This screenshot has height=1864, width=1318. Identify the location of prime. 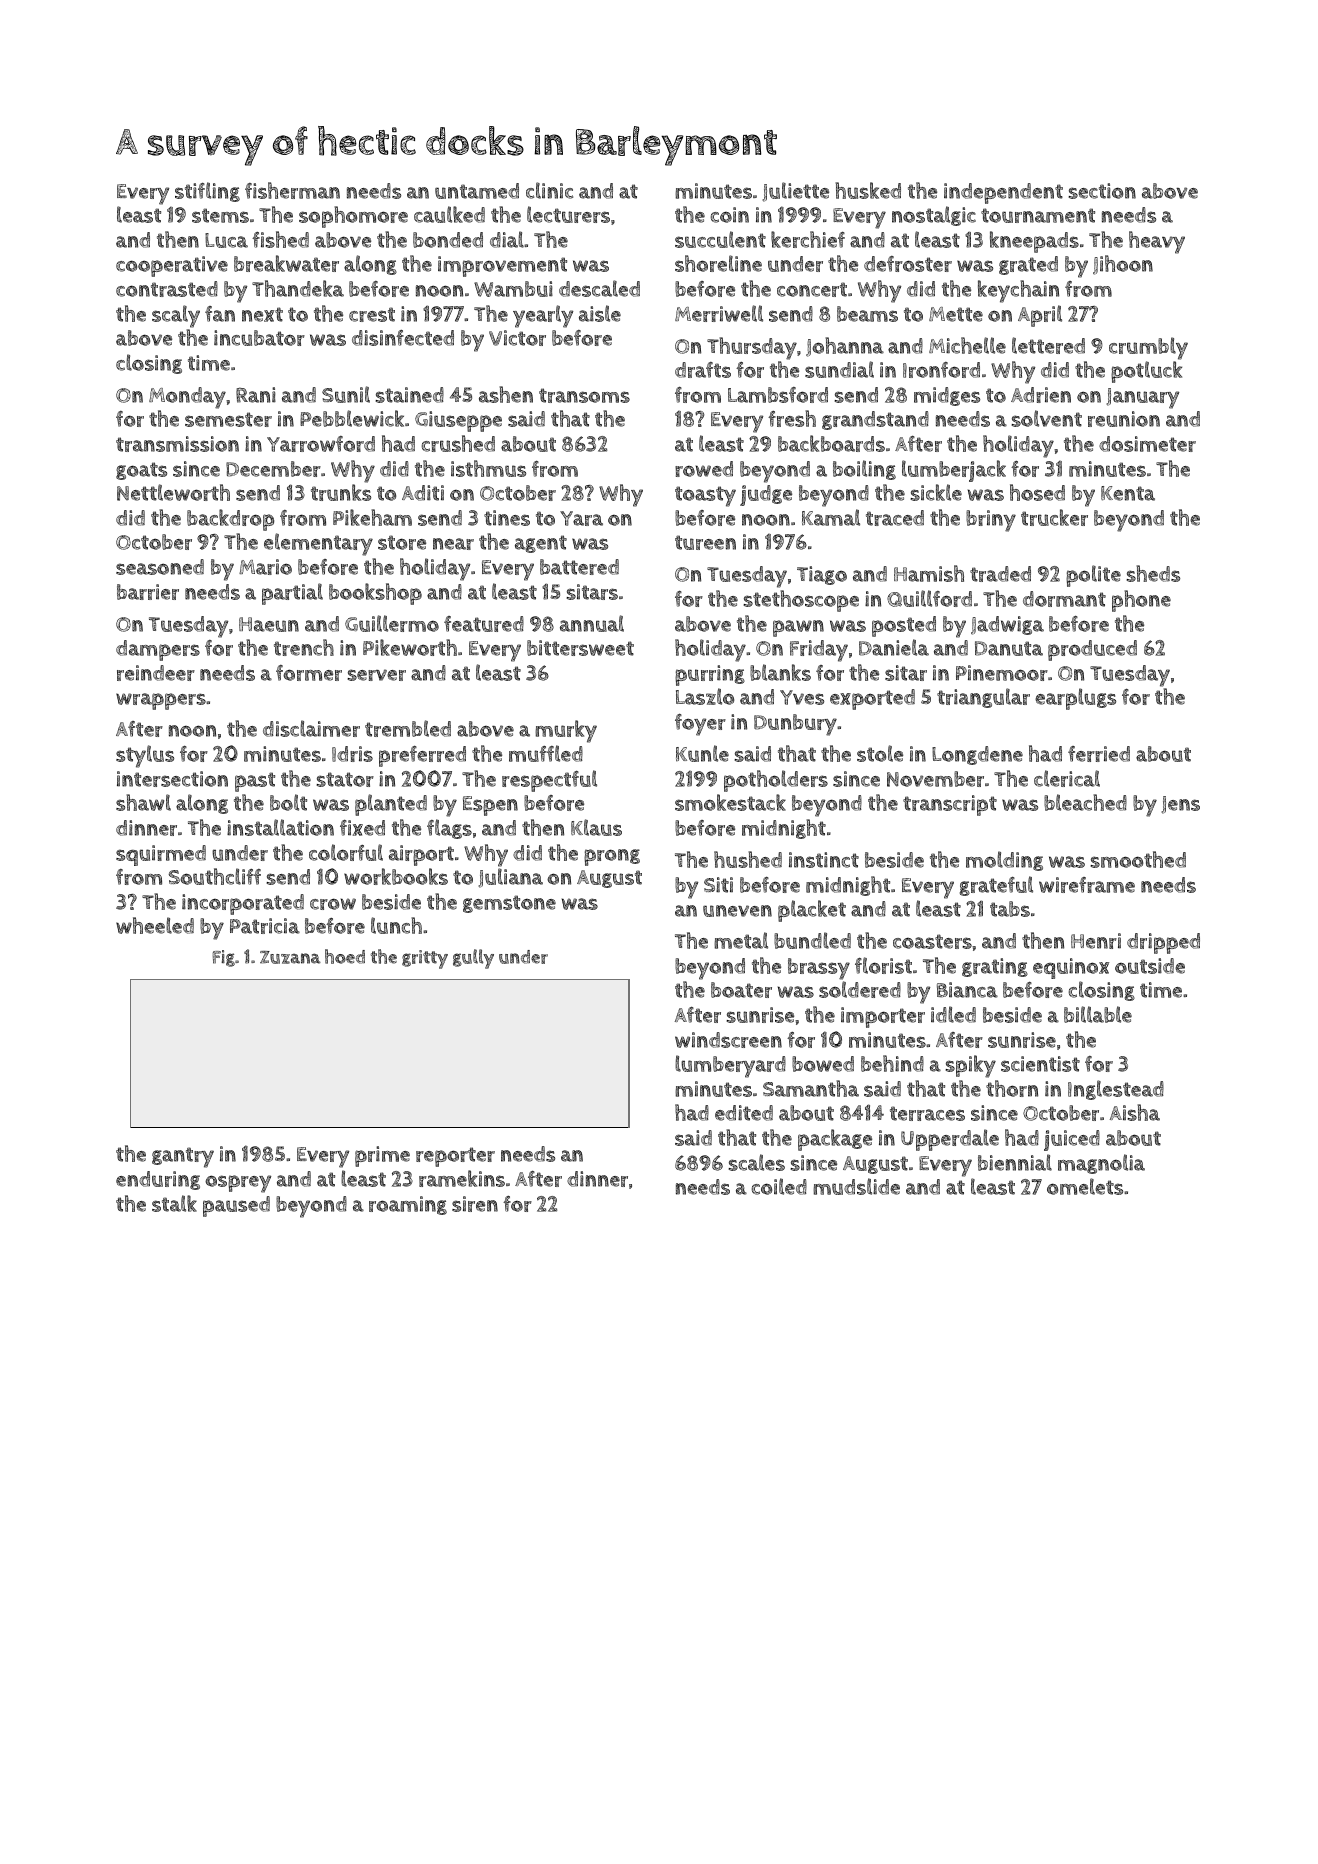
(382, 1156).
